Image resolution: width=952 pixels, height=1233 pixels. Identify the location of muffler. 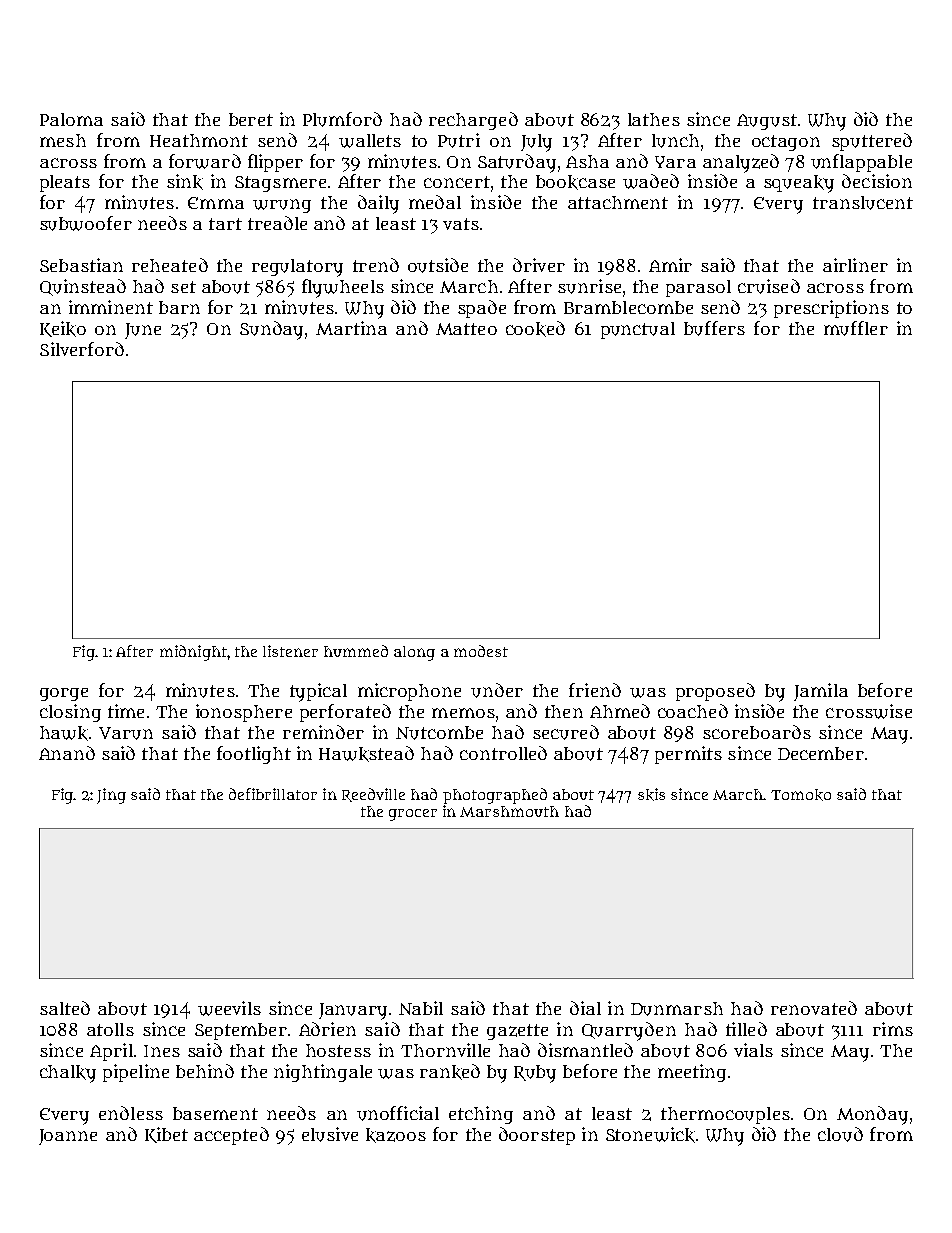
(856, 328).
